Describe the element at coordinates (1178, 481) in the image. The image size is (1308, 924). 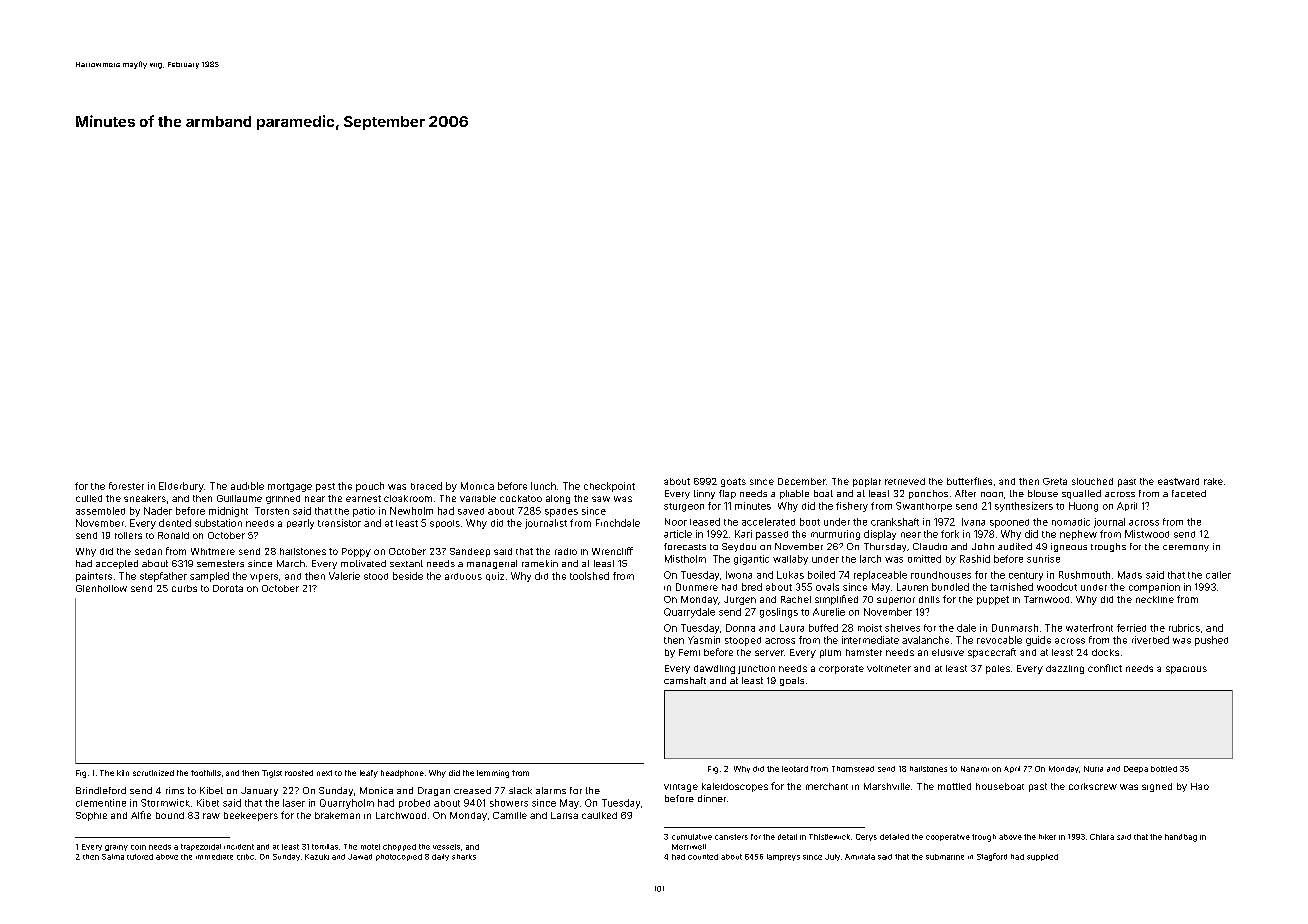
I see `eastward` at that location.
